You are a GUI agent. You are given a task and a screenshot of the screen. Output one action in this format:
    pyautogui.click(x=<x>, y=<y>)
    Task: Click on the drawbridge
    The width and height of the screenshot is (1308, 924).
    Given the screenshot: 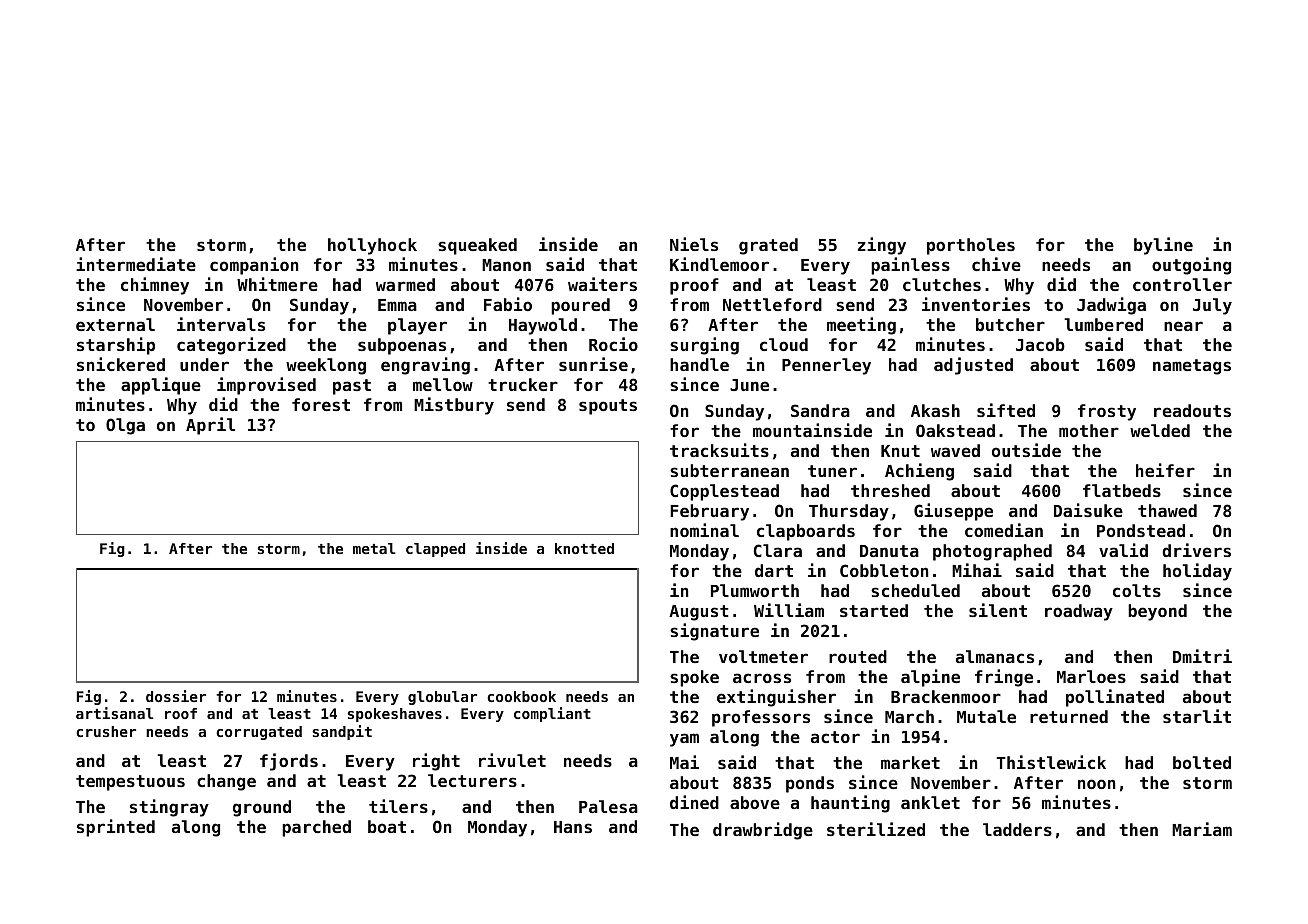 What is the action you would take?
    pyautogui.click(x=763, y=831)
